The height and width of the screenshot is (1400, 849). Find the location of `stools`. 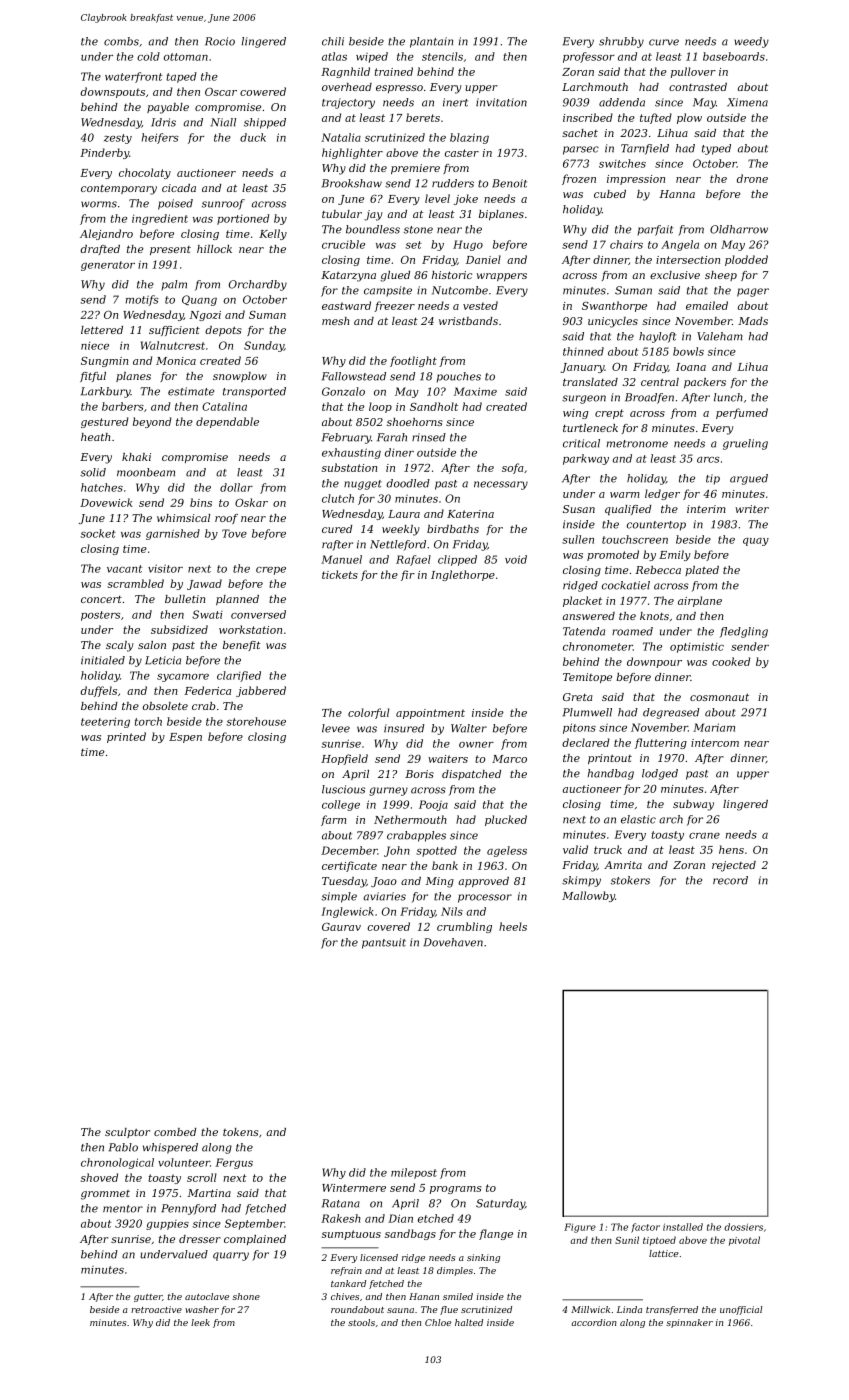

stools is located at coordinates (361, 1322).
